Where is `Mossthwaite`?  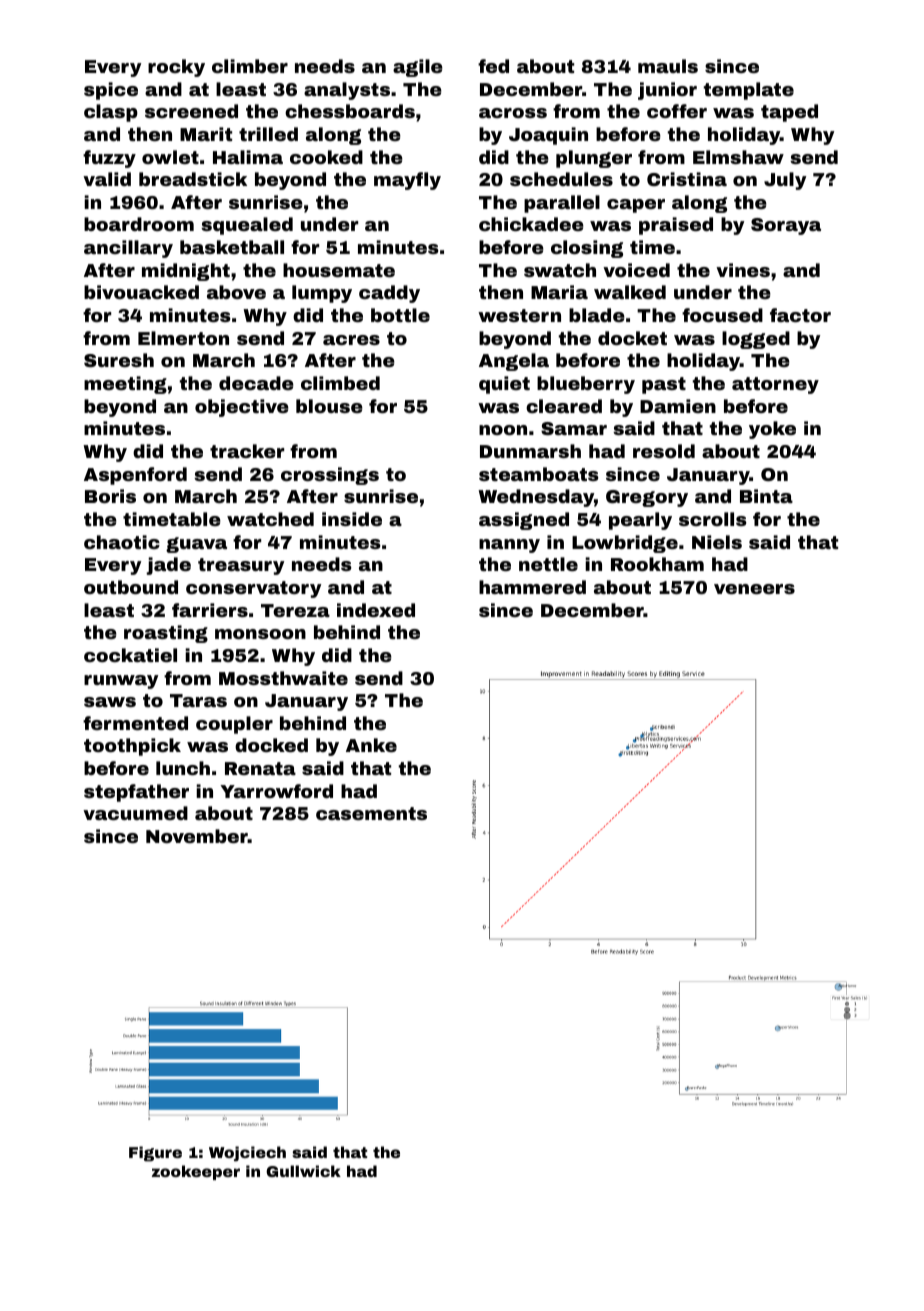
Mossthwaite is located at coordinates (283, 678).
